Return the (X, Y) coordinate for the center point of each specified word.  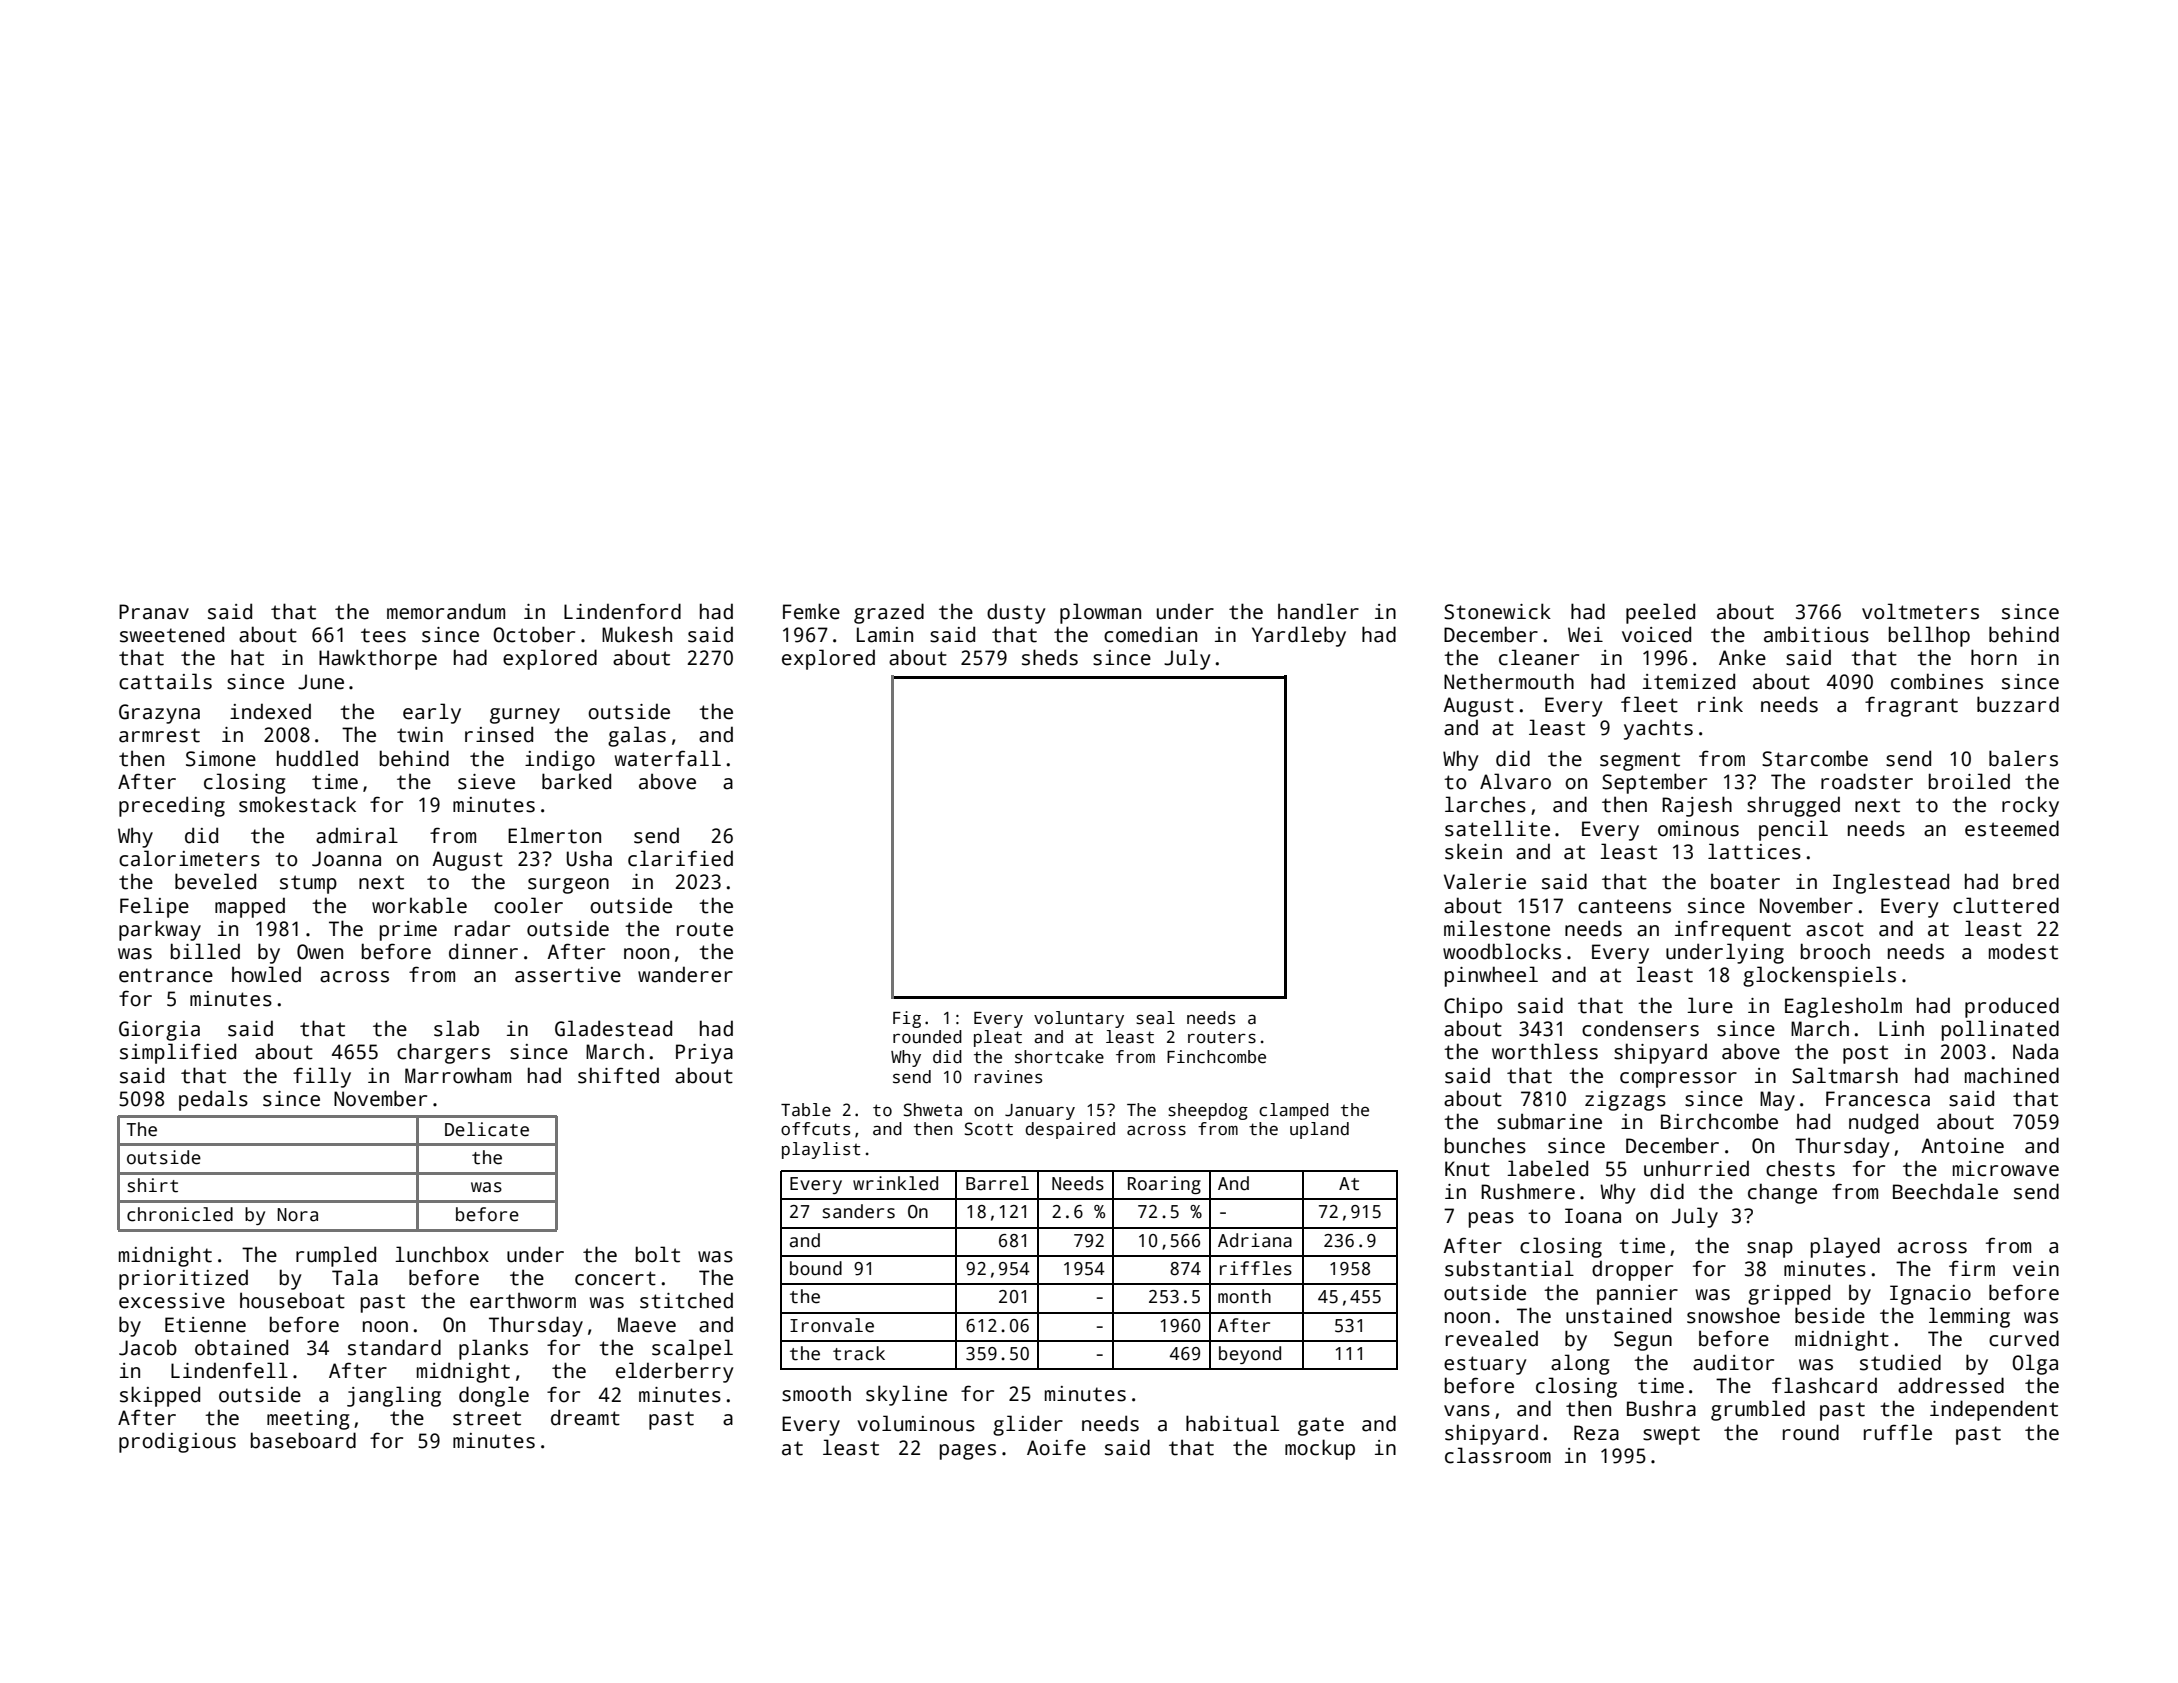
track (859, 1353)
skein (1473, 851)
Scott (989, 1129)
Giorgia (159, 1031)
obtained (241, 1347)
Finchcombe (1216, 1057)
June (321, 682)
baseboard (303, 1440)
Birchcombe (1719, 1121)
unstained (1618, 1315)
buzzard (2018, 704)
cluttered (2006, 905)
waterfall (668, 758)
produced (2012, 1007)
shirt (153, 1185)
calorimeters (189, 858)
